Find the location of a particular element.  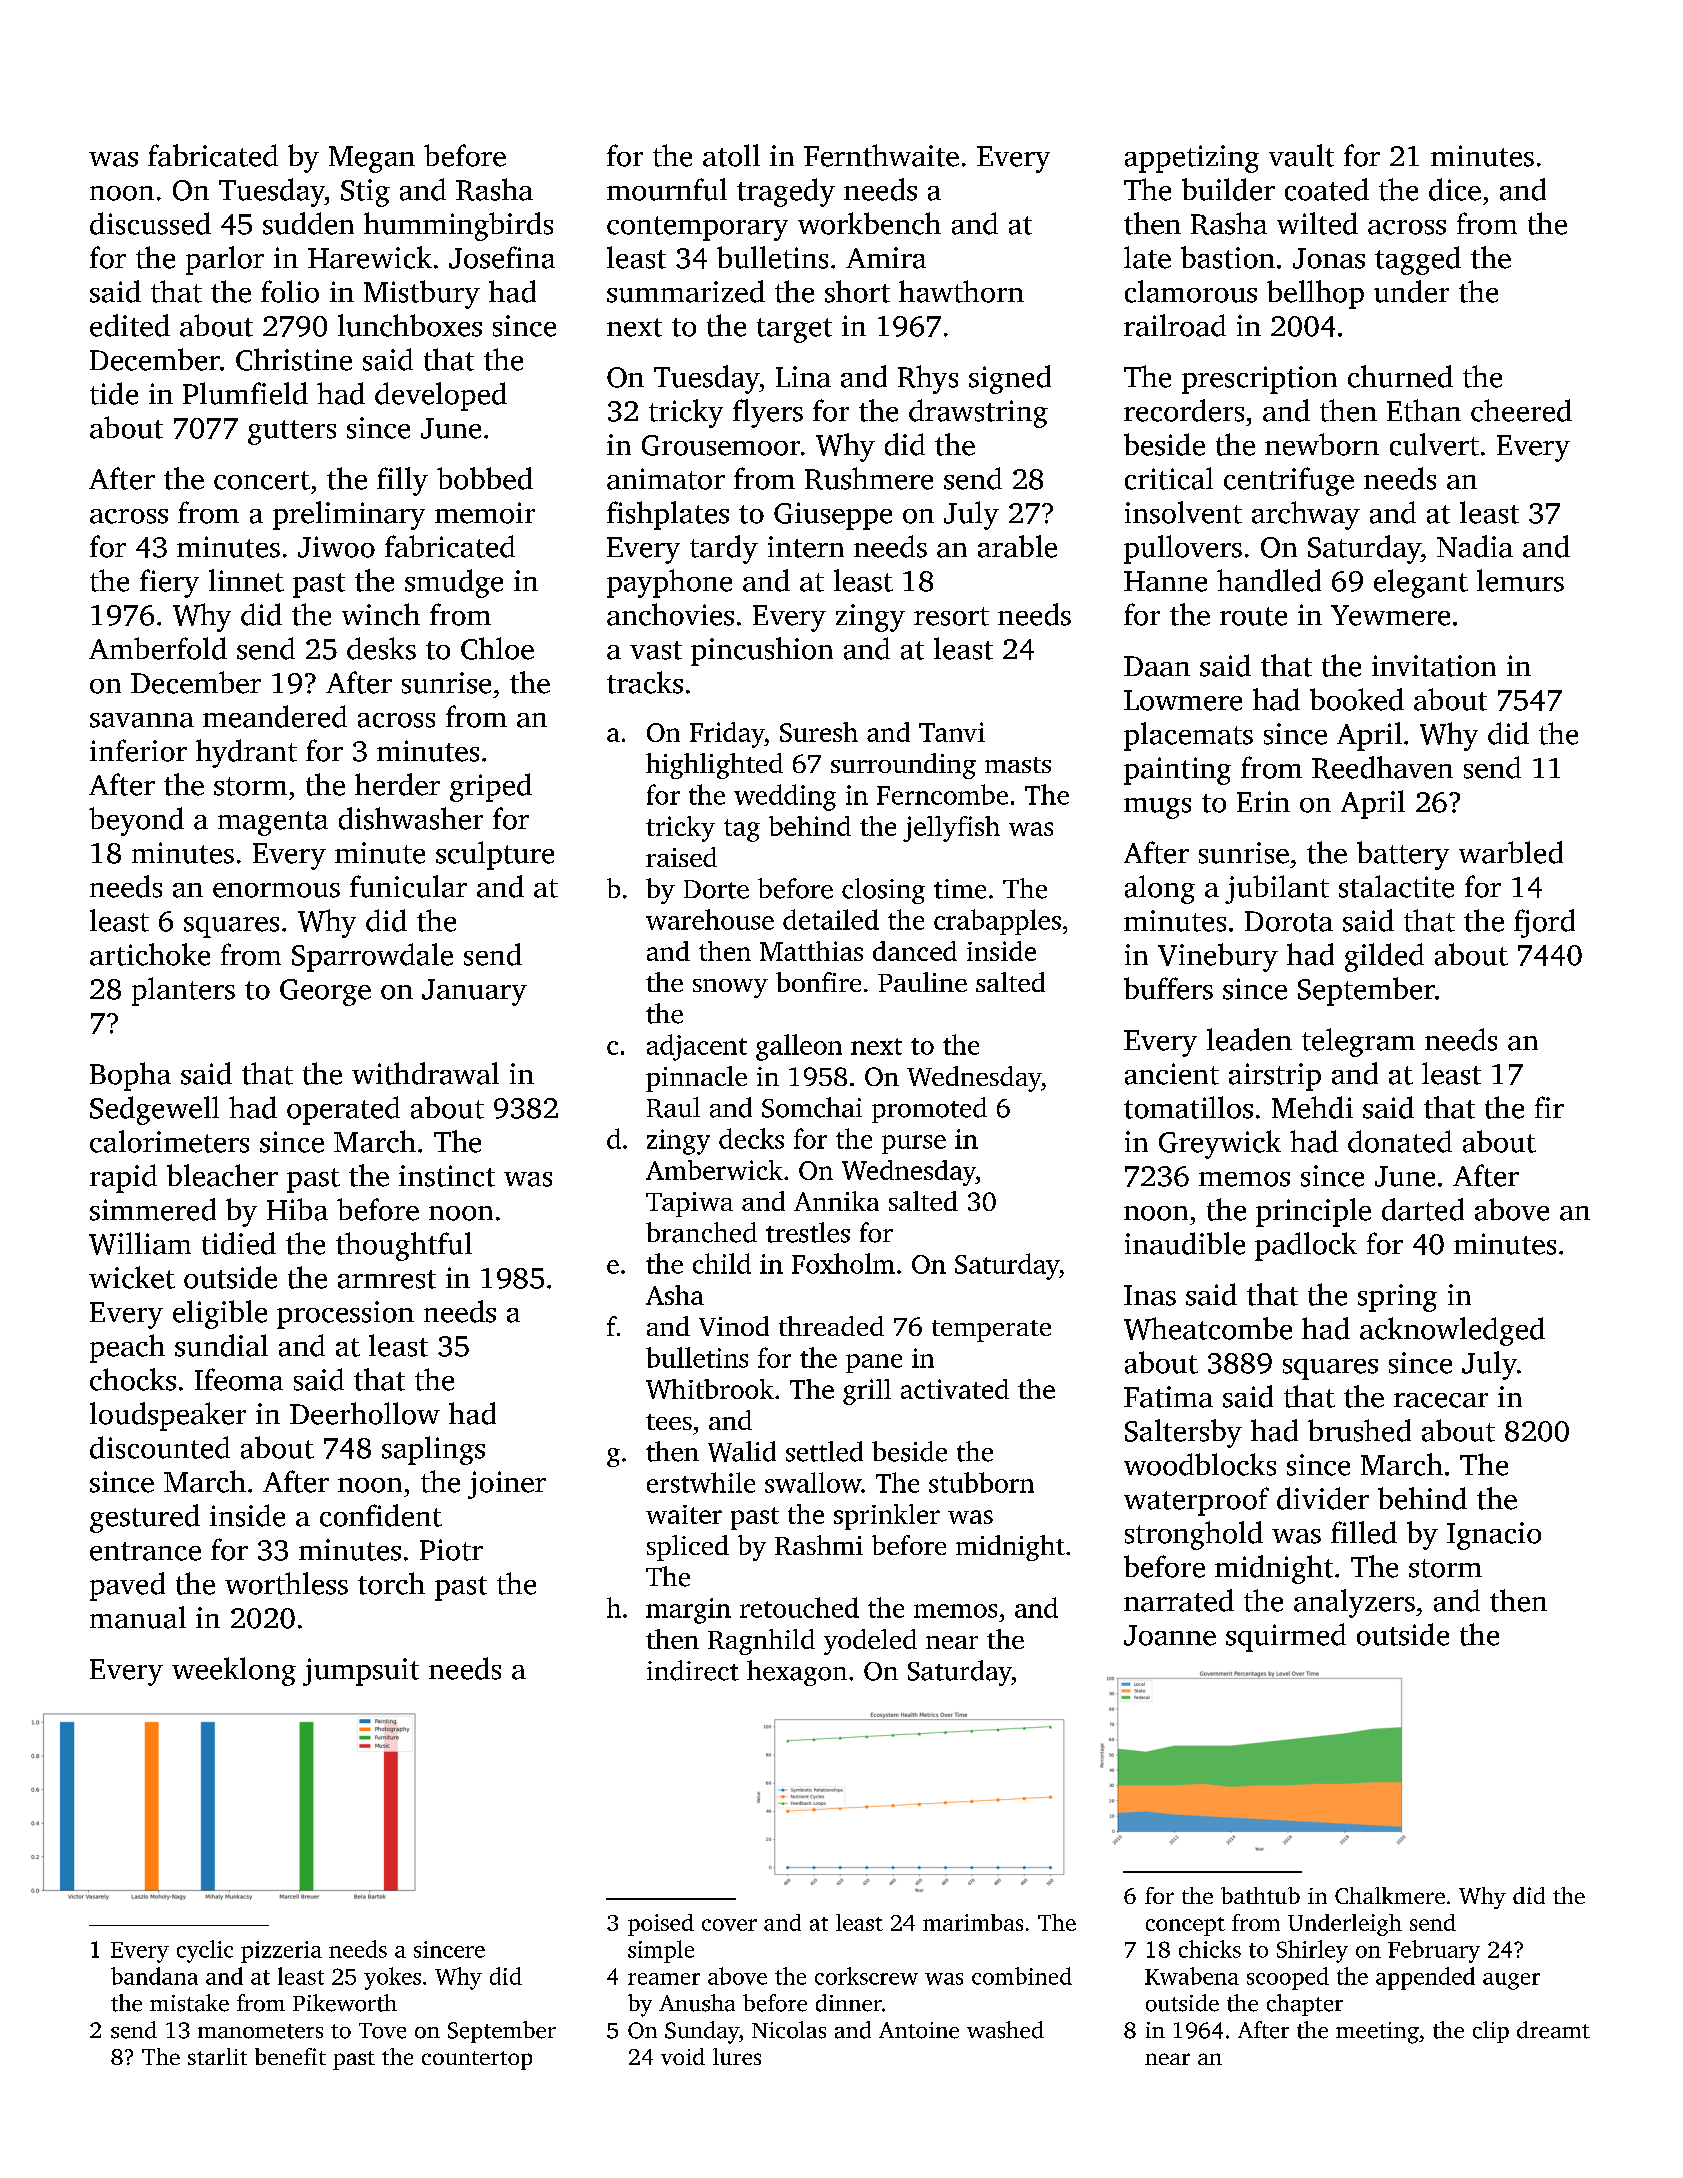

inaudible is located at coordinates (1185, 1243).
